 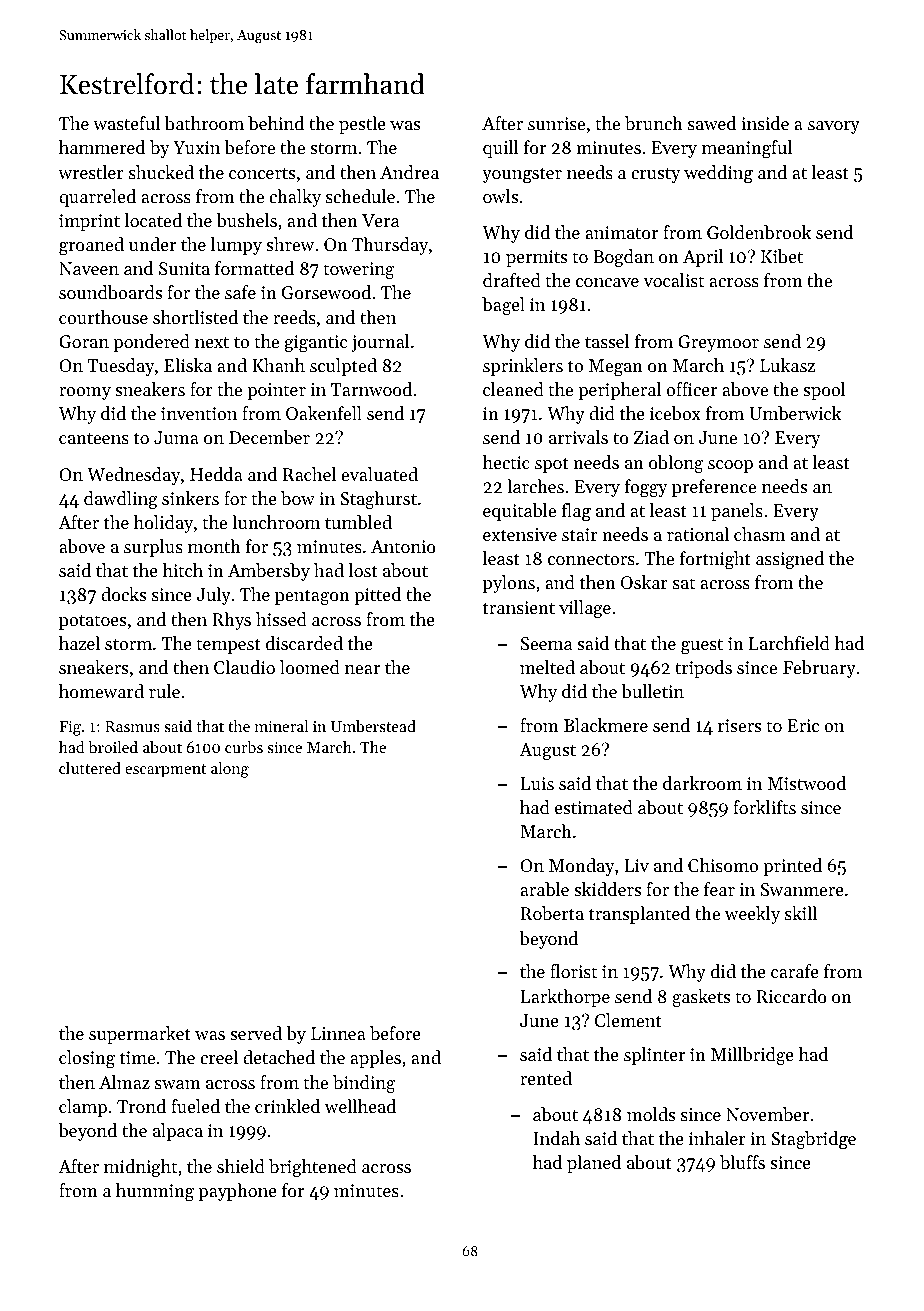 What do you see at coordinates (371, 389) in the screenshot?
I see `Tarnwood` at bounding box center [371, 389].
